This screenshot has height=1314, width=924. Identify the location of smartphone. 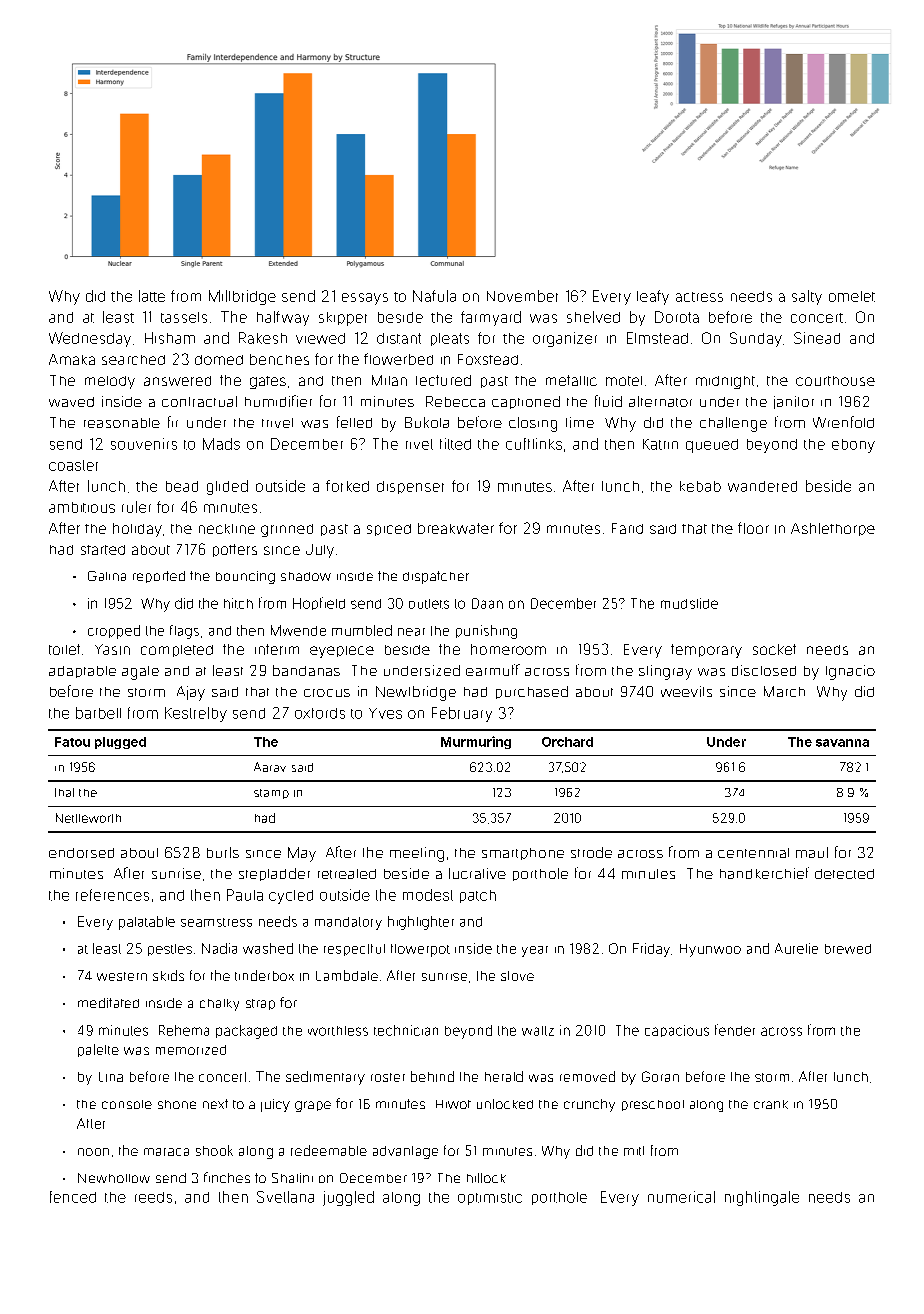
(523, 854).
